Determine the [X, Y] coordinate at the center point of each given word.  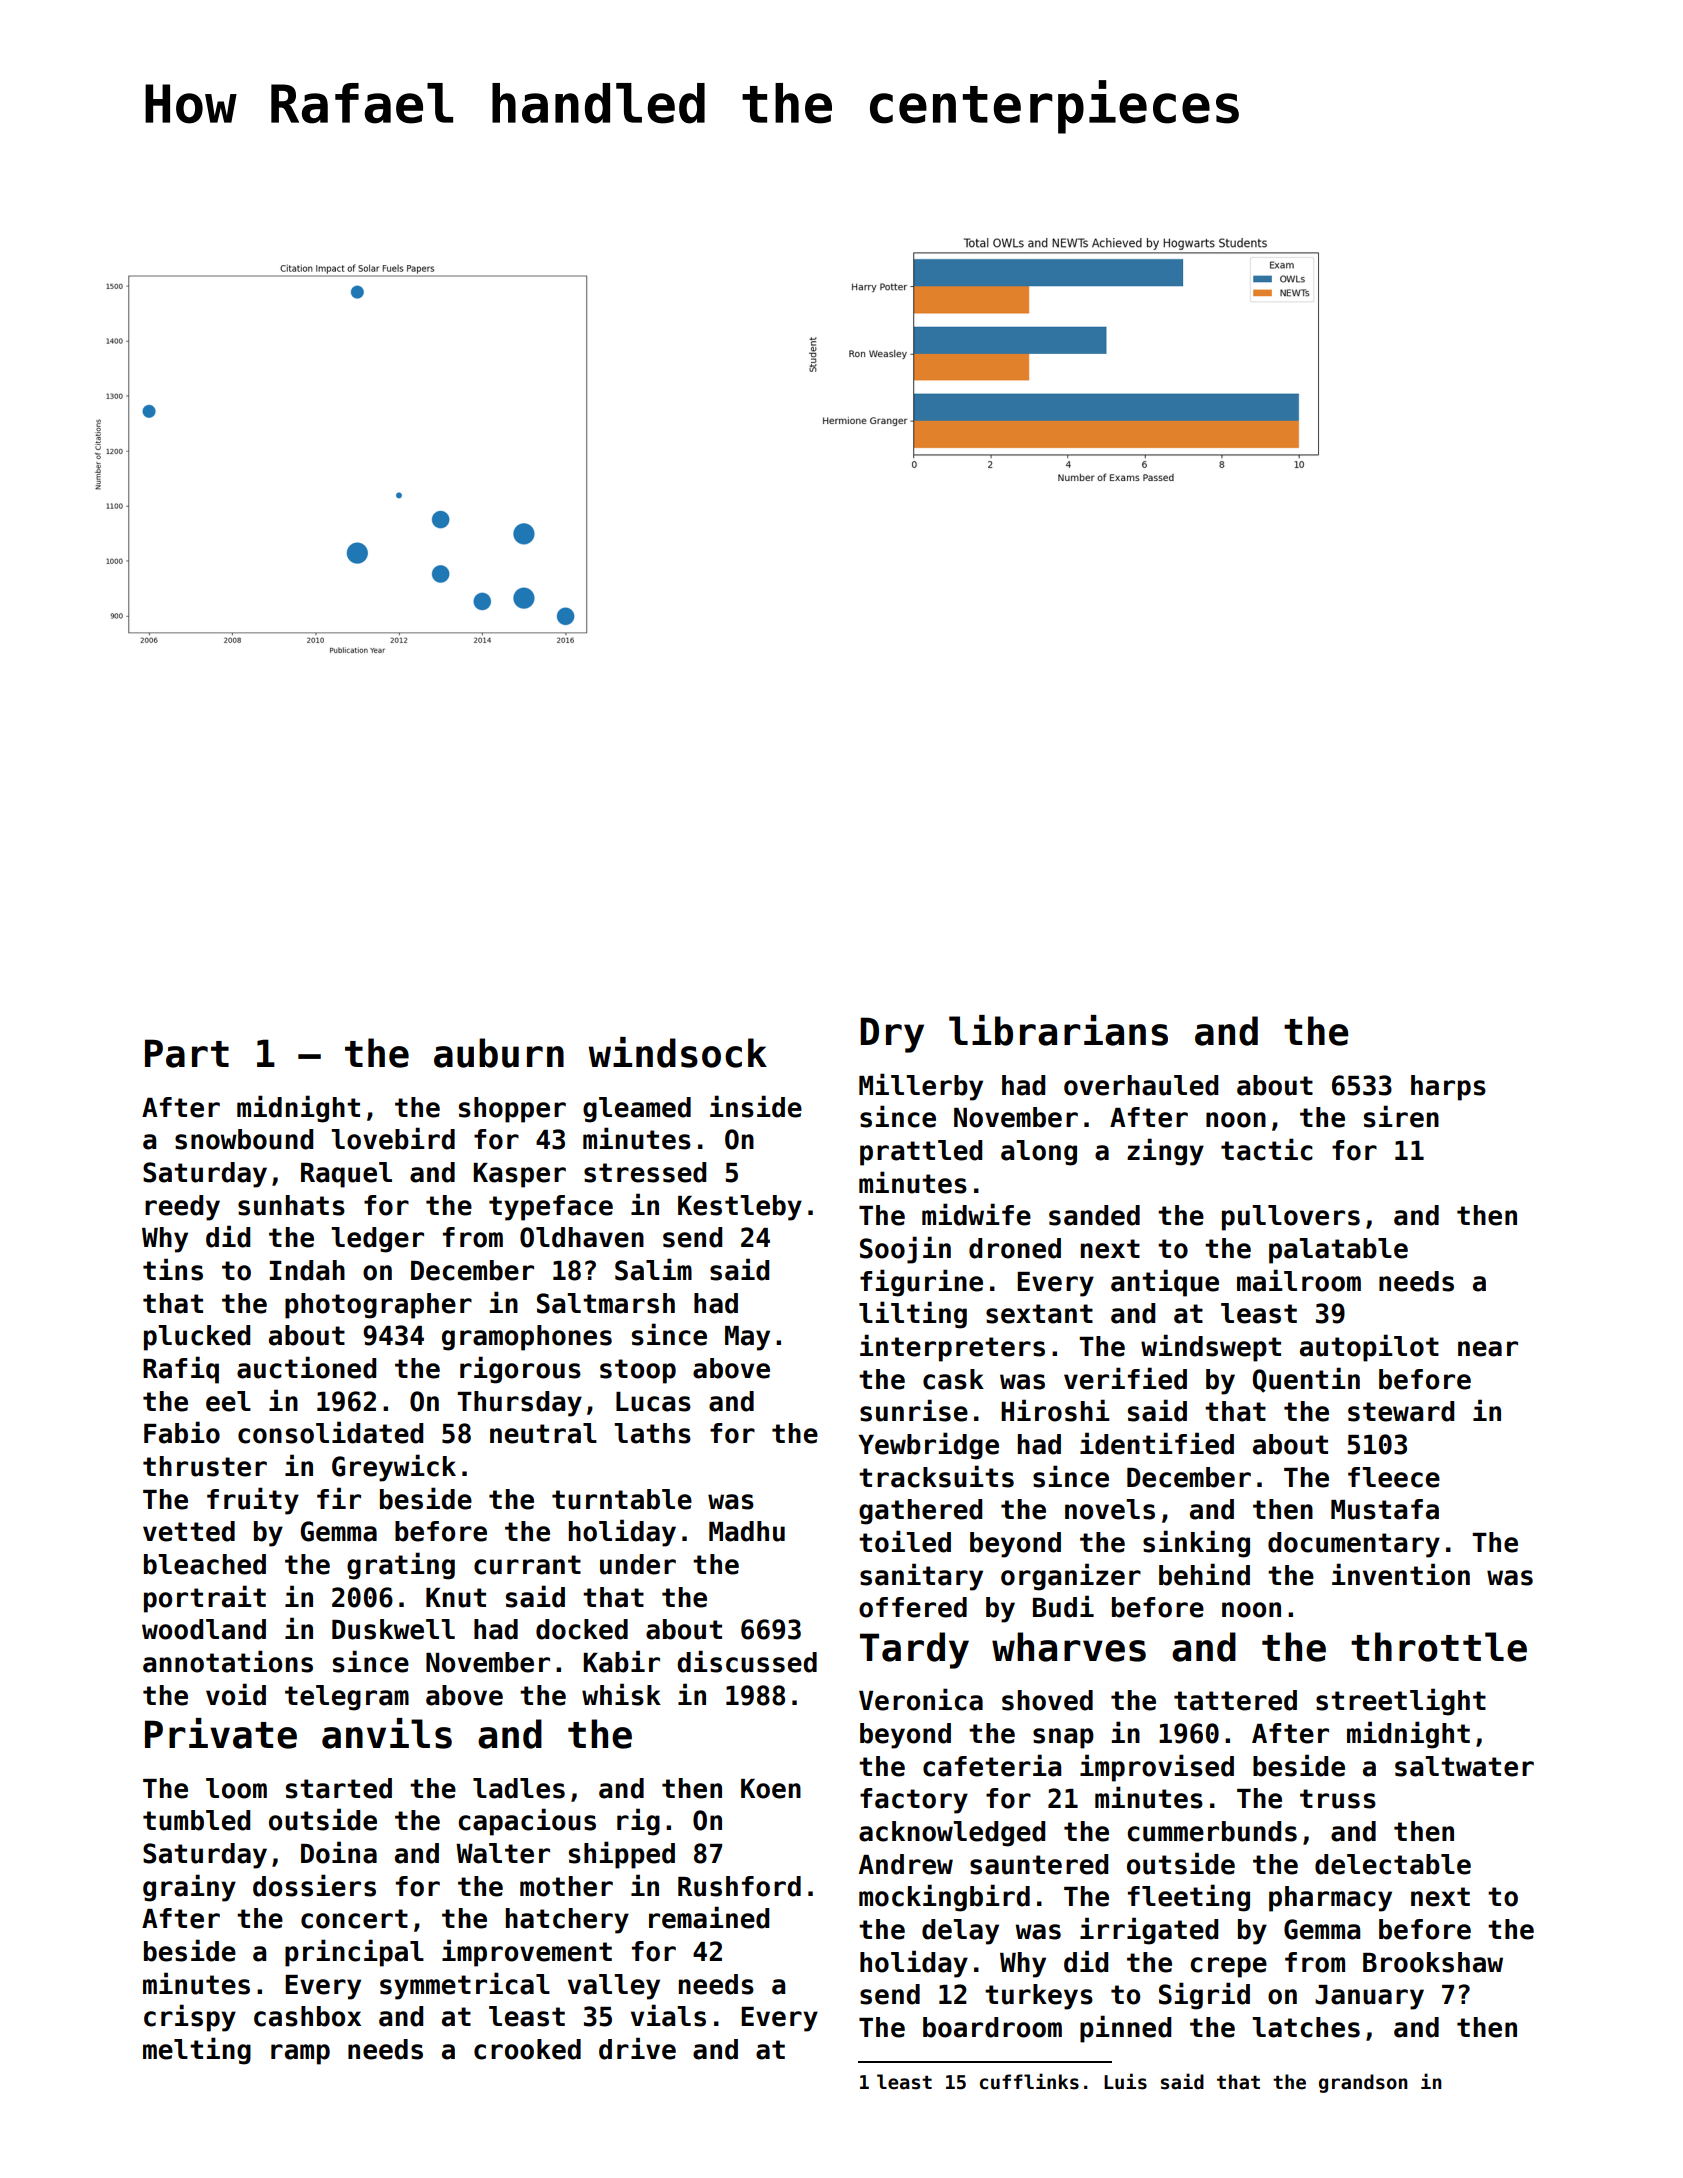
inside [756, 1106]
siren [1401, 1116]
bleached [205, 1564]
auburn [499, 1053]
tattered [1235, 1700]
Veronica [921, 1699]
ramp [300, 2054]
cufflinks [1029, 2081]
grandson [1363, 2083]
